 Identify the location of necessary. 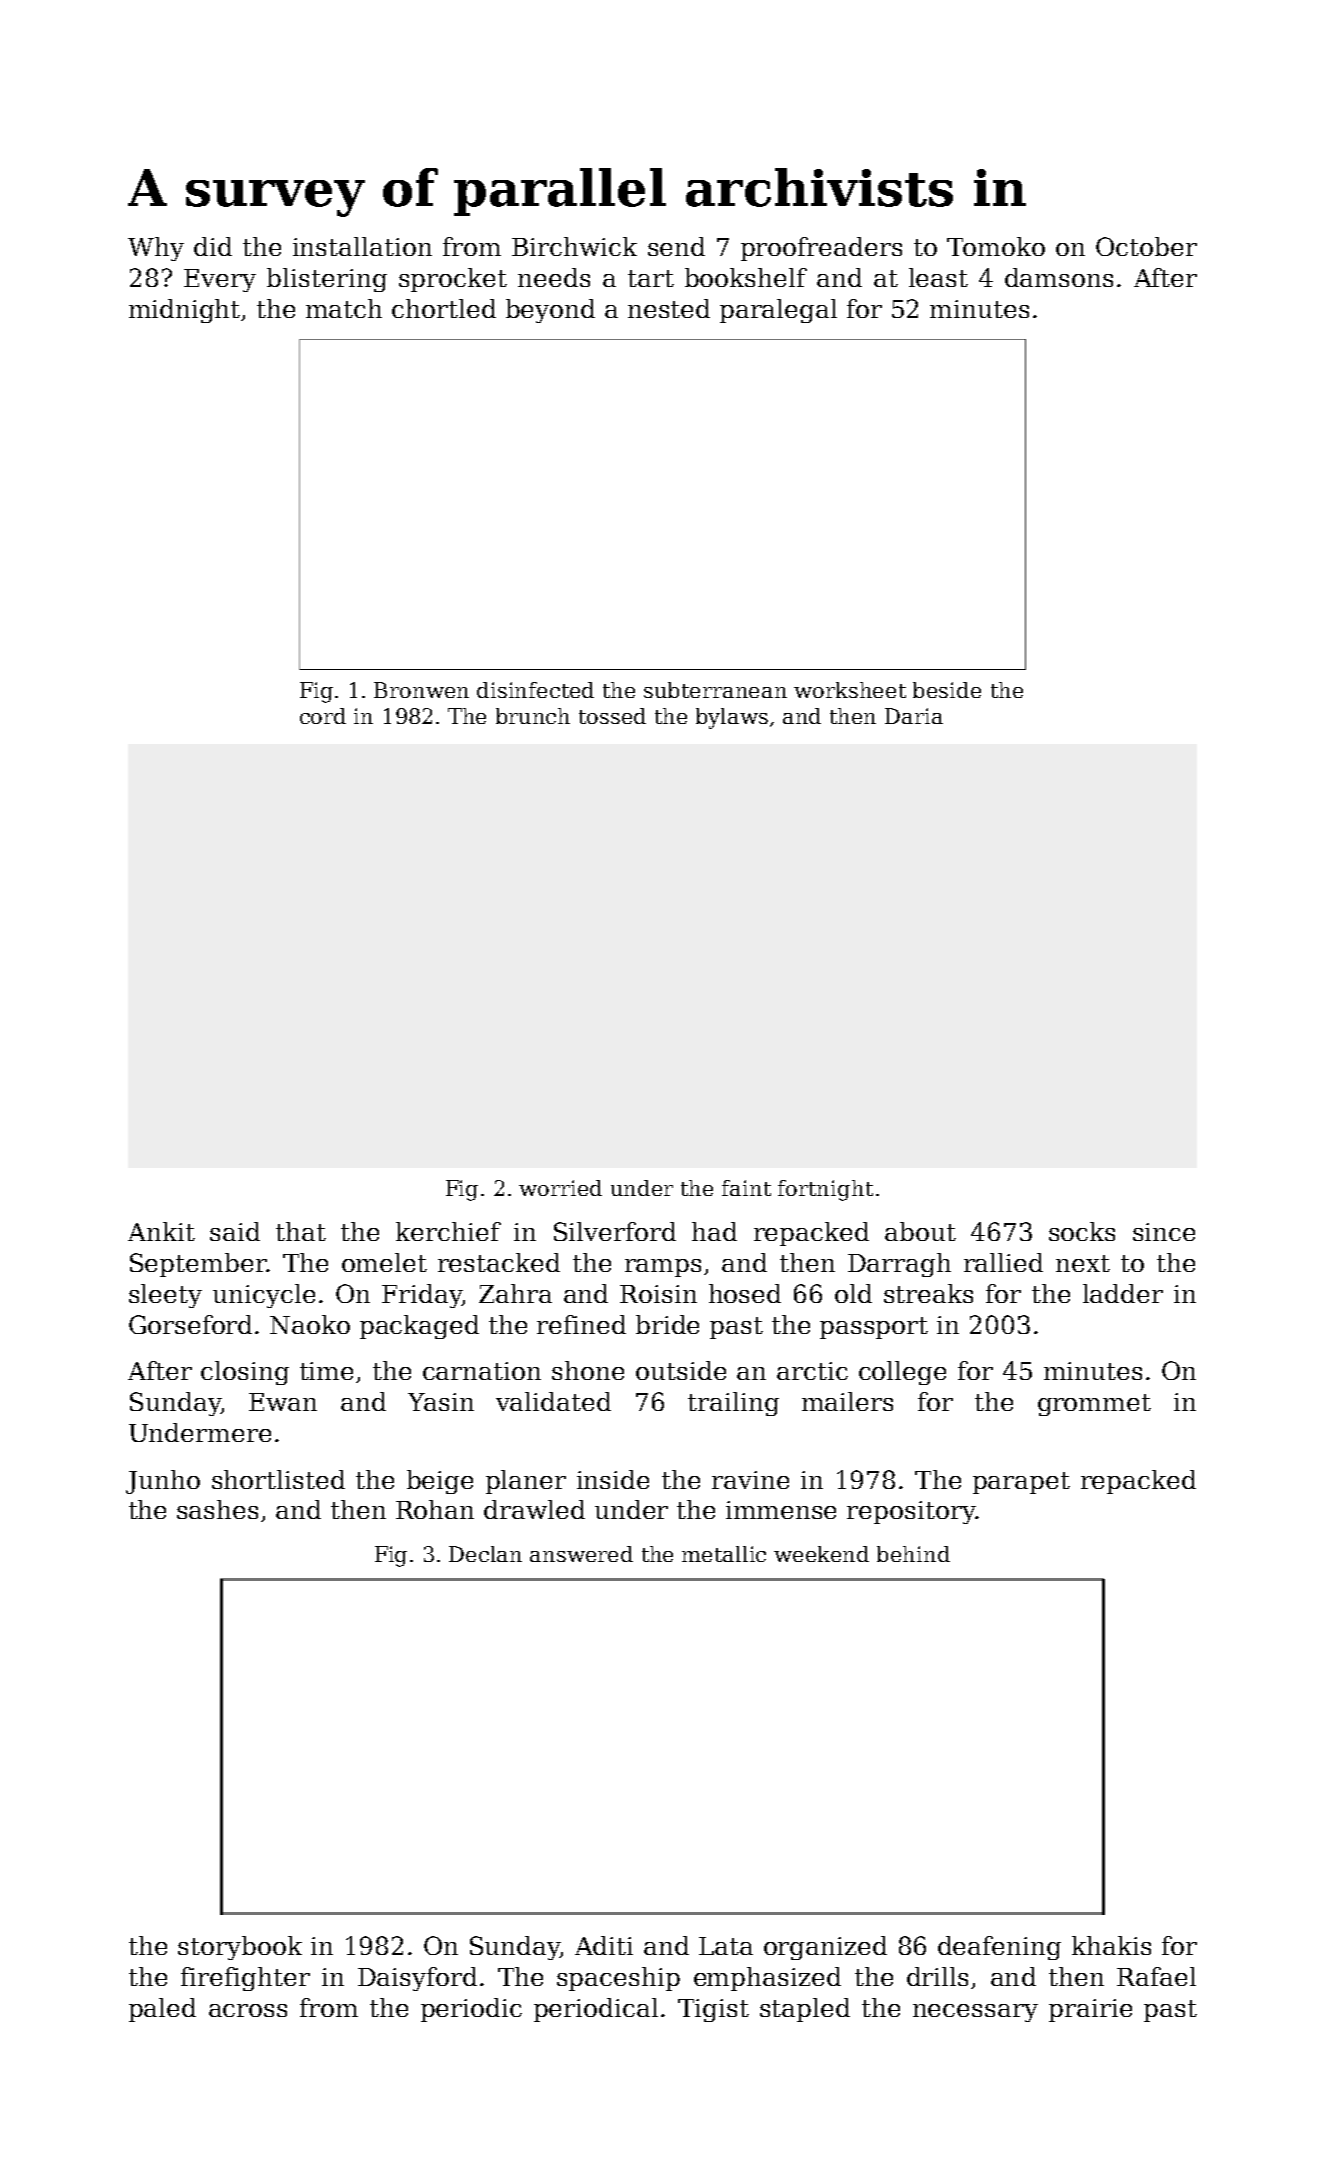
(975, 2013).
